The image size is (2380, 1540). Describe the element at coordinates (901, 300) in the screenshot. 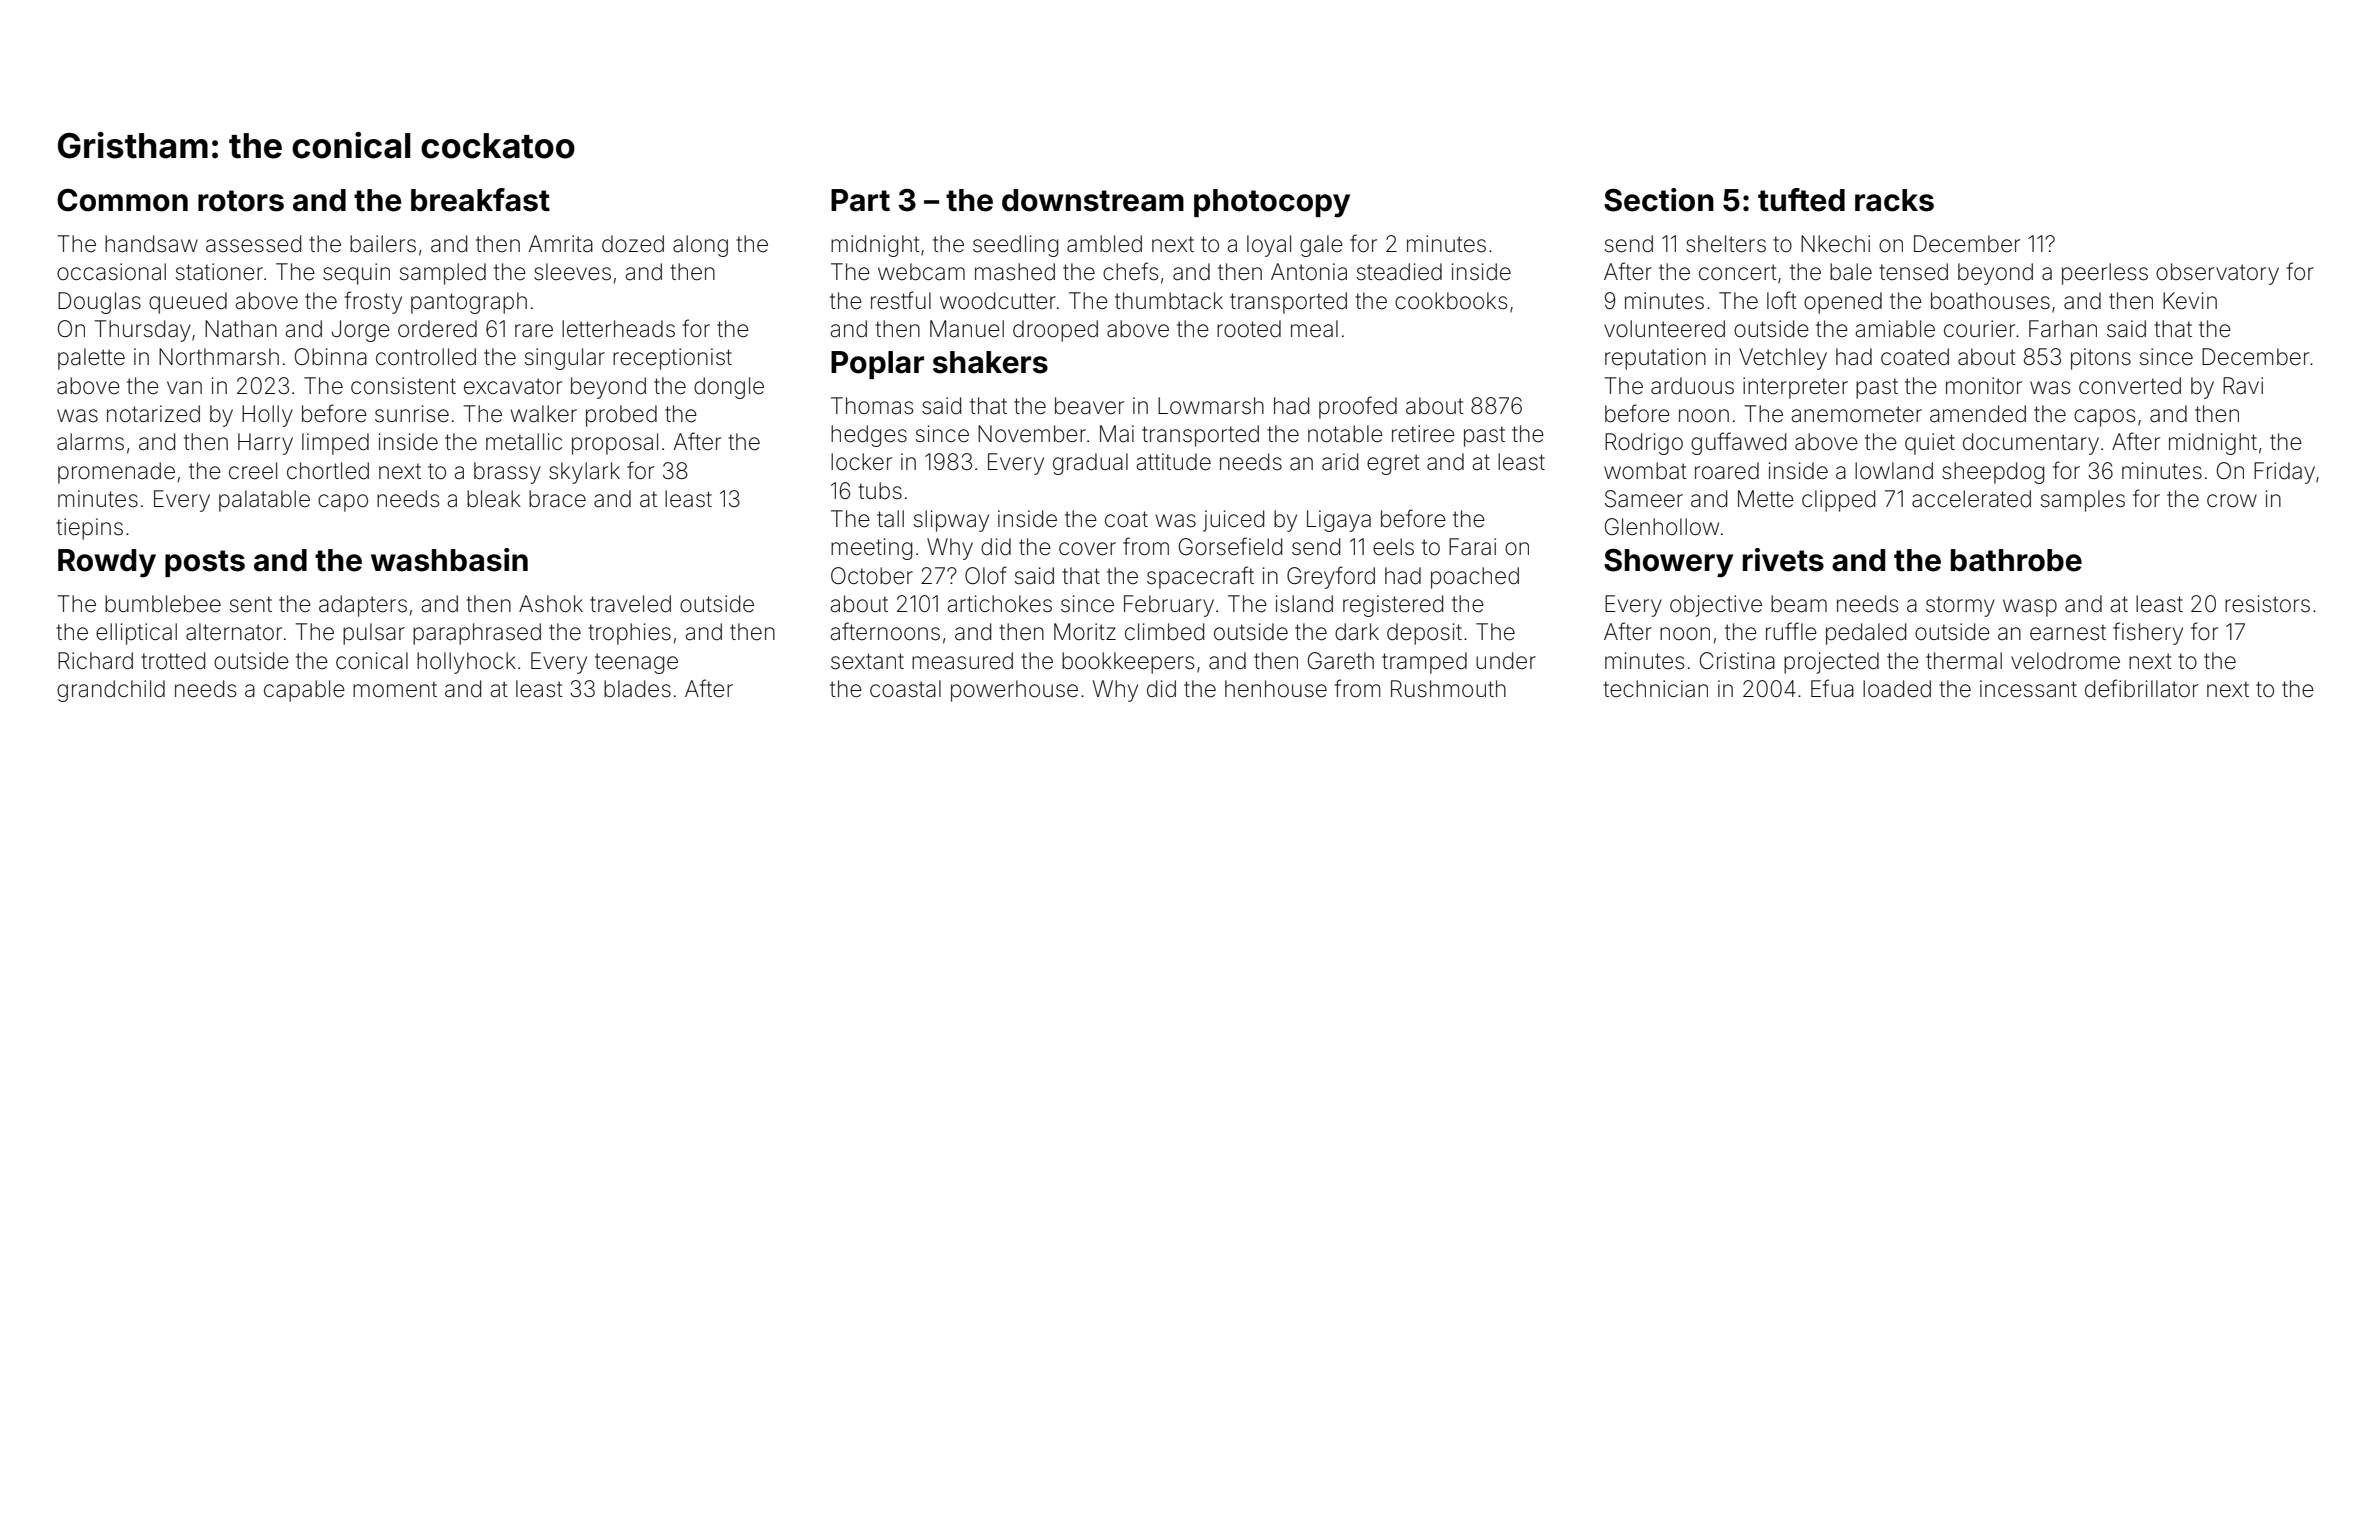

I see `restful` at that location.
